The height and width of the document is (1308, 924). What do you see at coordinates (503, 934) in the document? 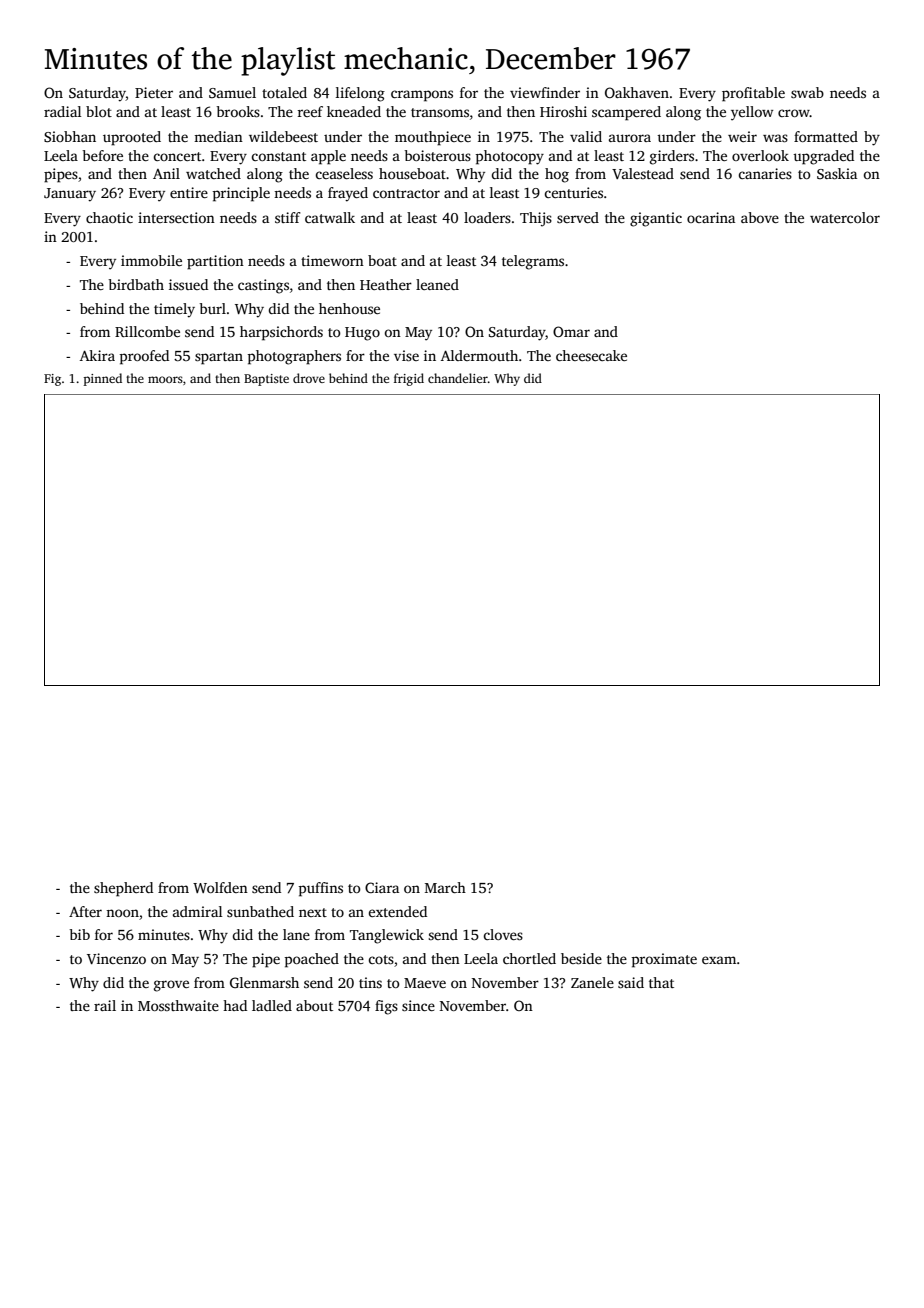
I see `cloves` at bounding box center [503, 934].
